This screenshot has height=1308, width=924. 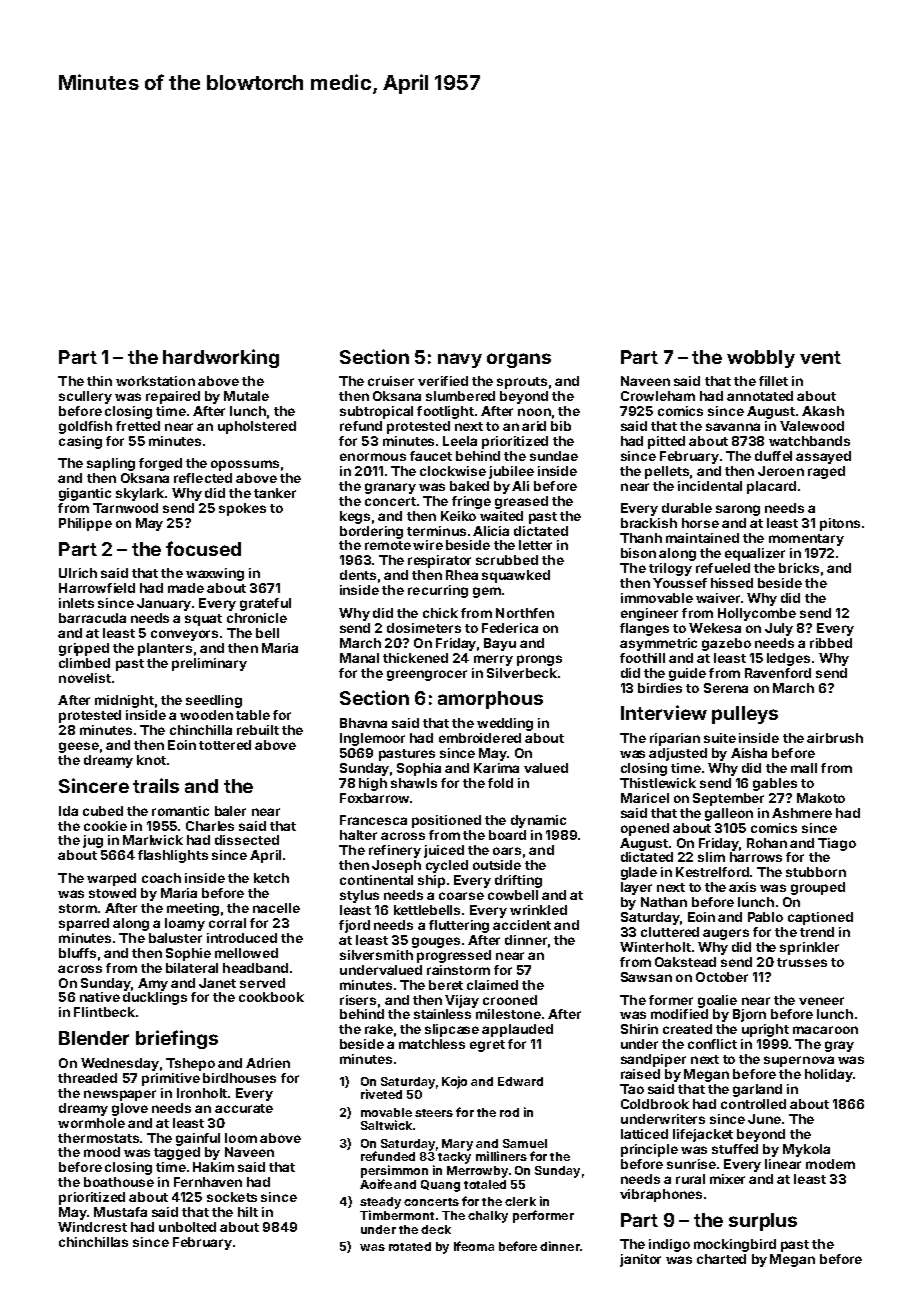 What do you see at coordinates (376, 412) in the screenshot?
I see `subtropical` at bounding box center [376, 412].
